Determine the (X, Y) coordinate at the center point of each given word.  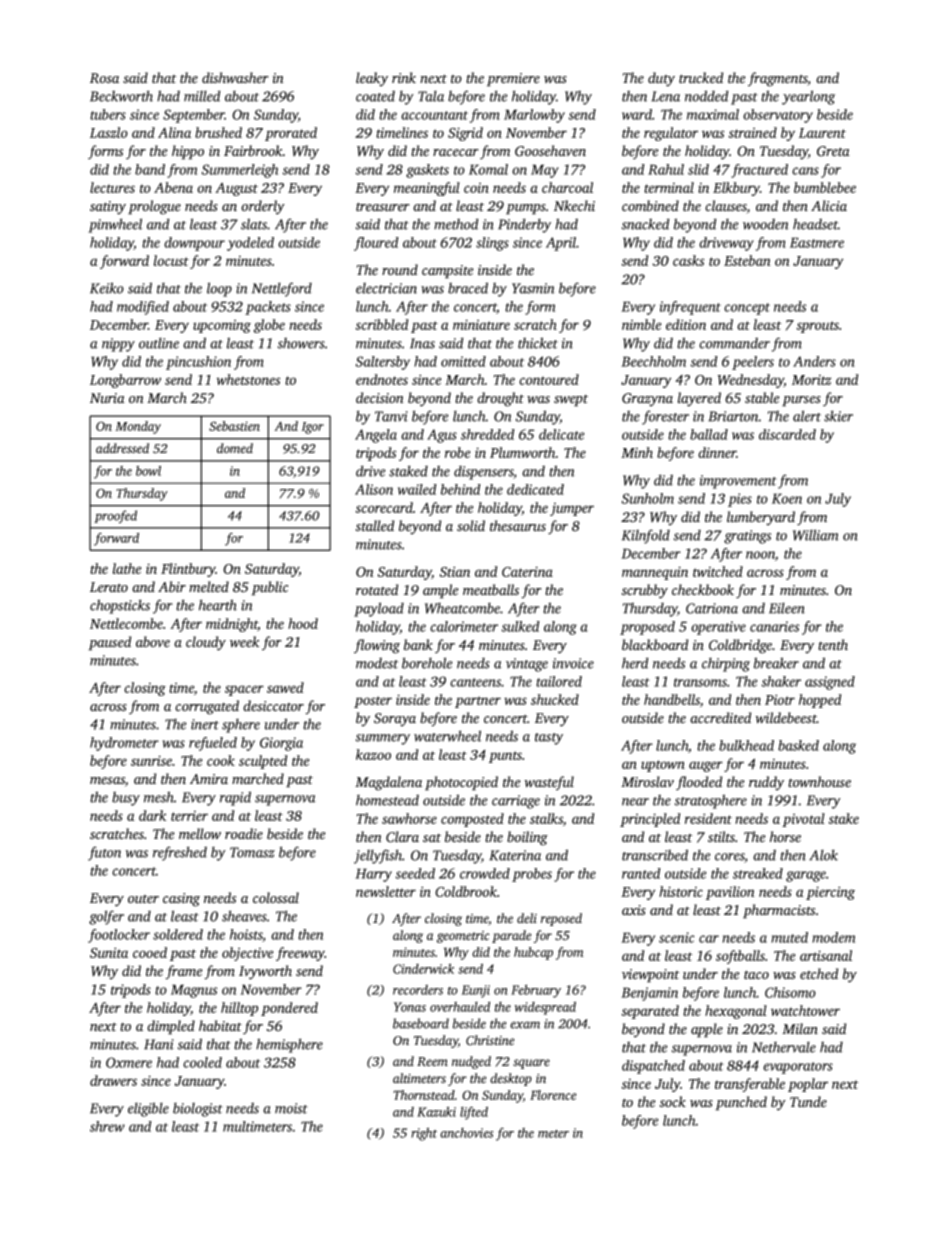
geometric (463, 937)
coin (476, 188)
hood (303, 623)
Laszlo (109, 132)
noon (760, 555)
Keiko (107, 288)
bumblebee (825, 187)
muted (789, 937)
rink (404, 77)
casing (181, 900)
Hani (159, 1044)
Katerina (515, 855)
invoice (573, 663)
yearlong (808, 97)
